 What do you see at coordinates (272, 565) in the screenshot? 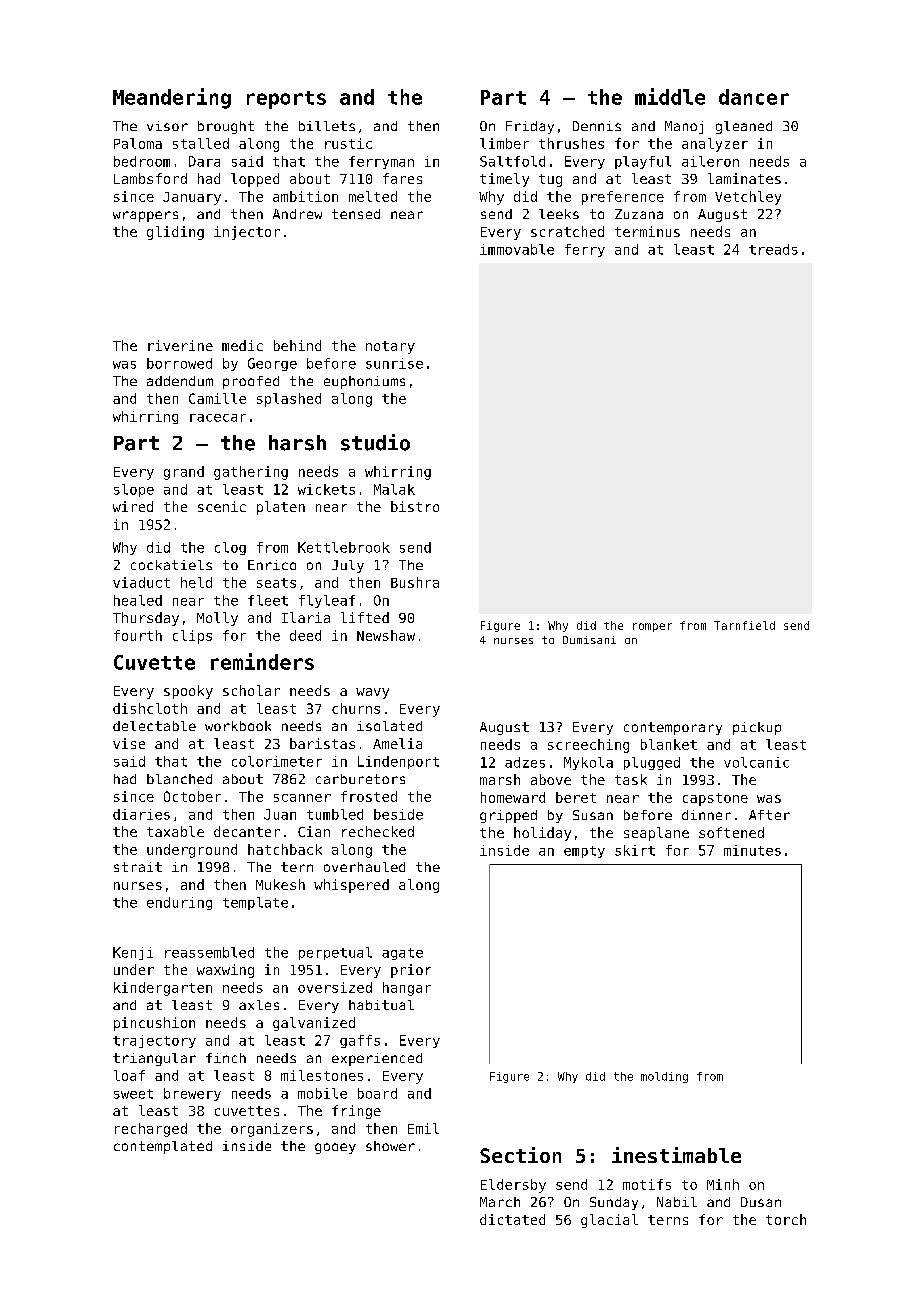
I see `Enrico` at bounding box center [272, 565].
